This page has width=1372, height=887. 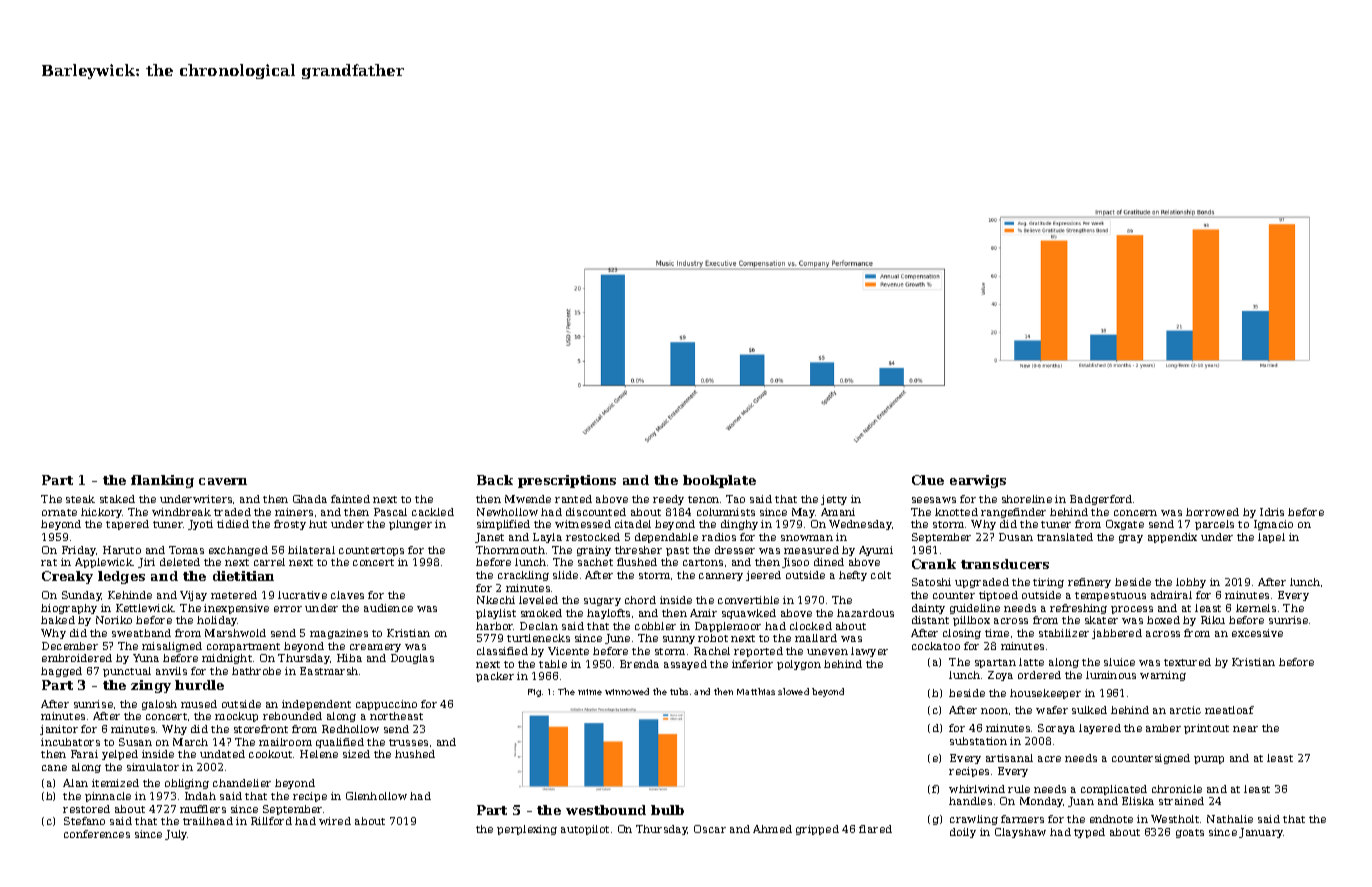 I want to click on chronicle, so click(x=1177, y=789).
